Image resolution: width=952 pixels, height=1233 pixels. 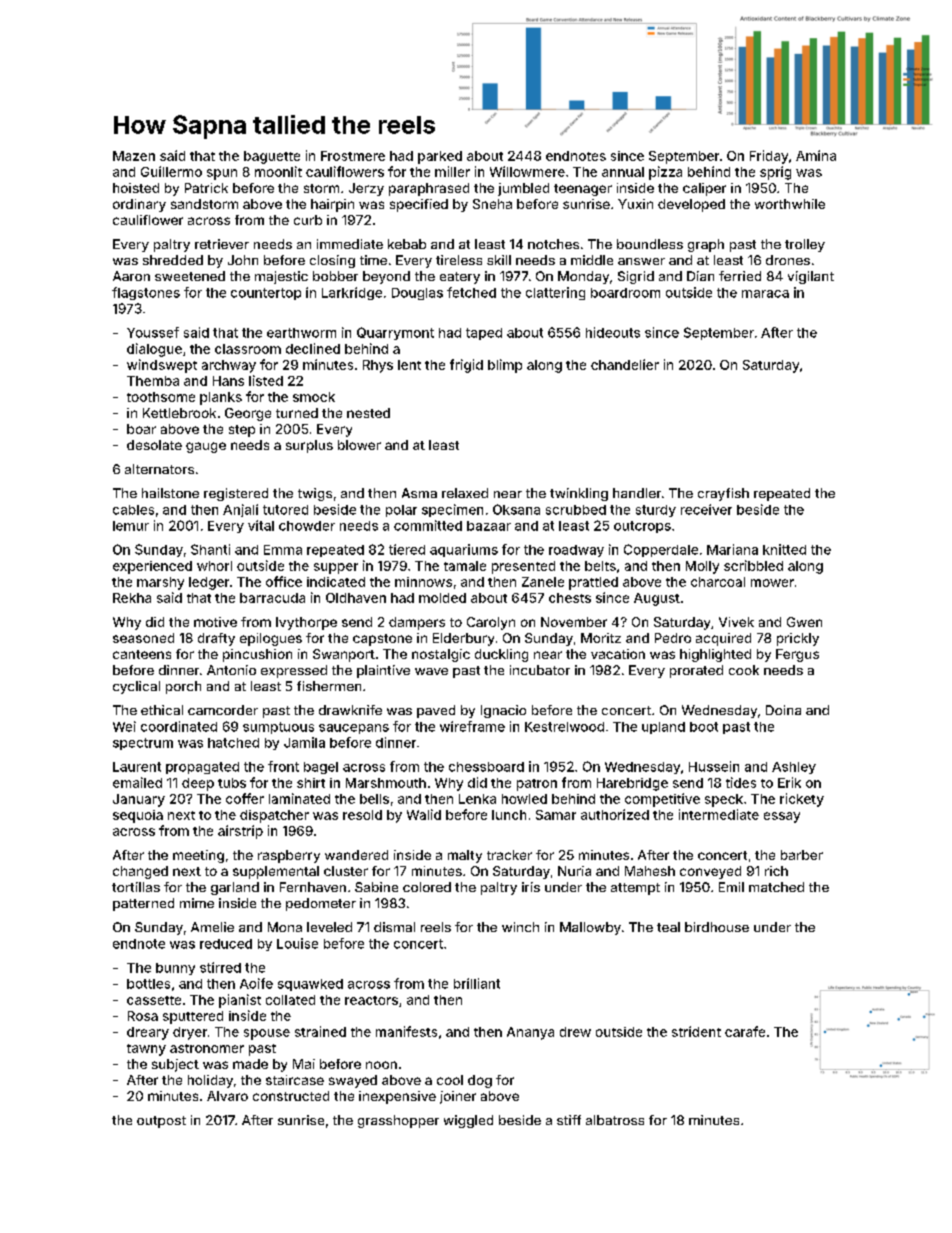 What do you see at coordinates (419, 493) in the screenshot?
I see `Asma` at bounding box center [419, 493].
